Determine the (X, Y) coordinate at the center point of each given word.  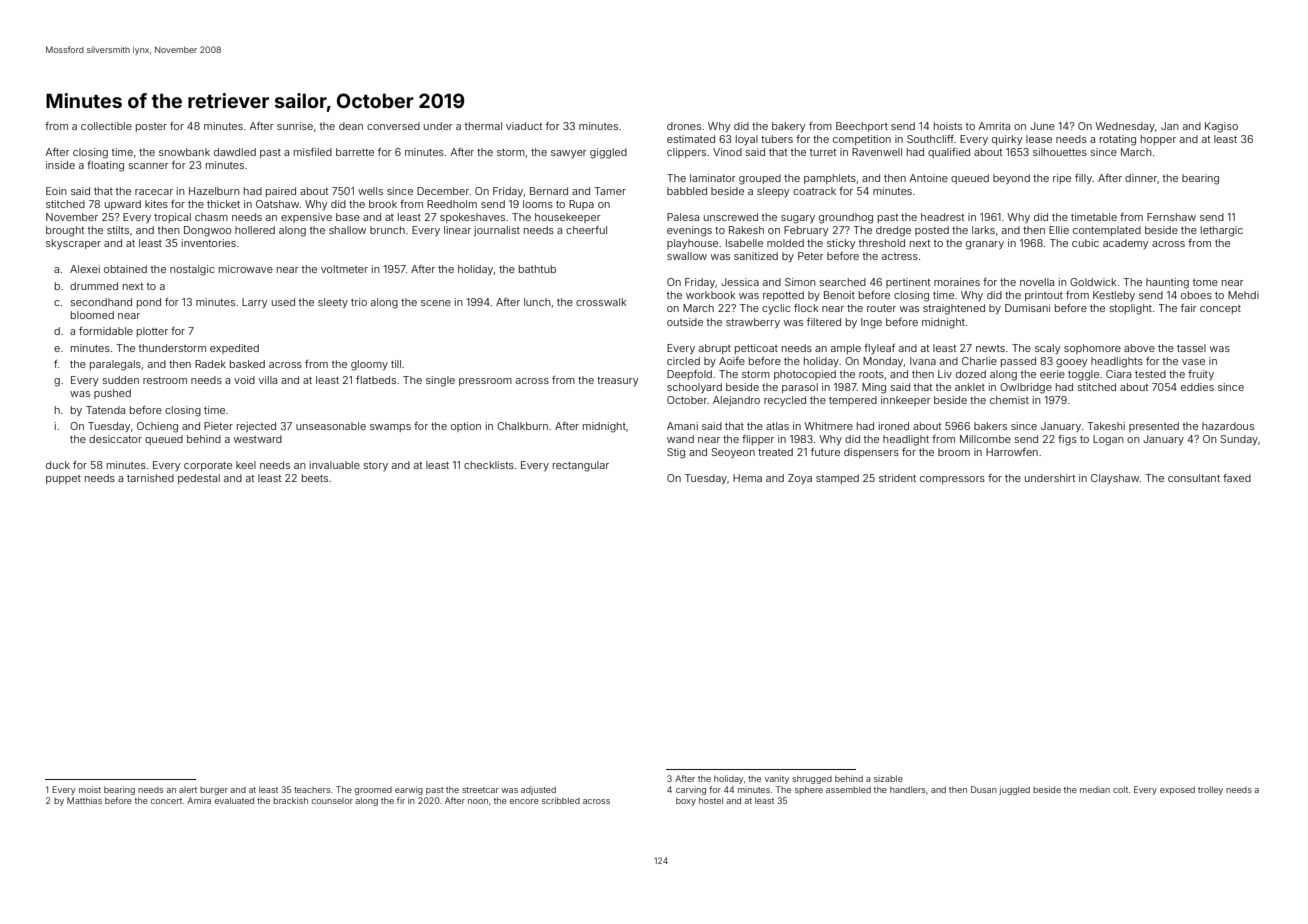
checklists (489, 465)
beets (315, 478)
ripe (1062, 179)
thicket (223, 204)
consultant (1194, 478)
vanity (776, 779)
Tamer (610, 191)
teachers (312, 790)
